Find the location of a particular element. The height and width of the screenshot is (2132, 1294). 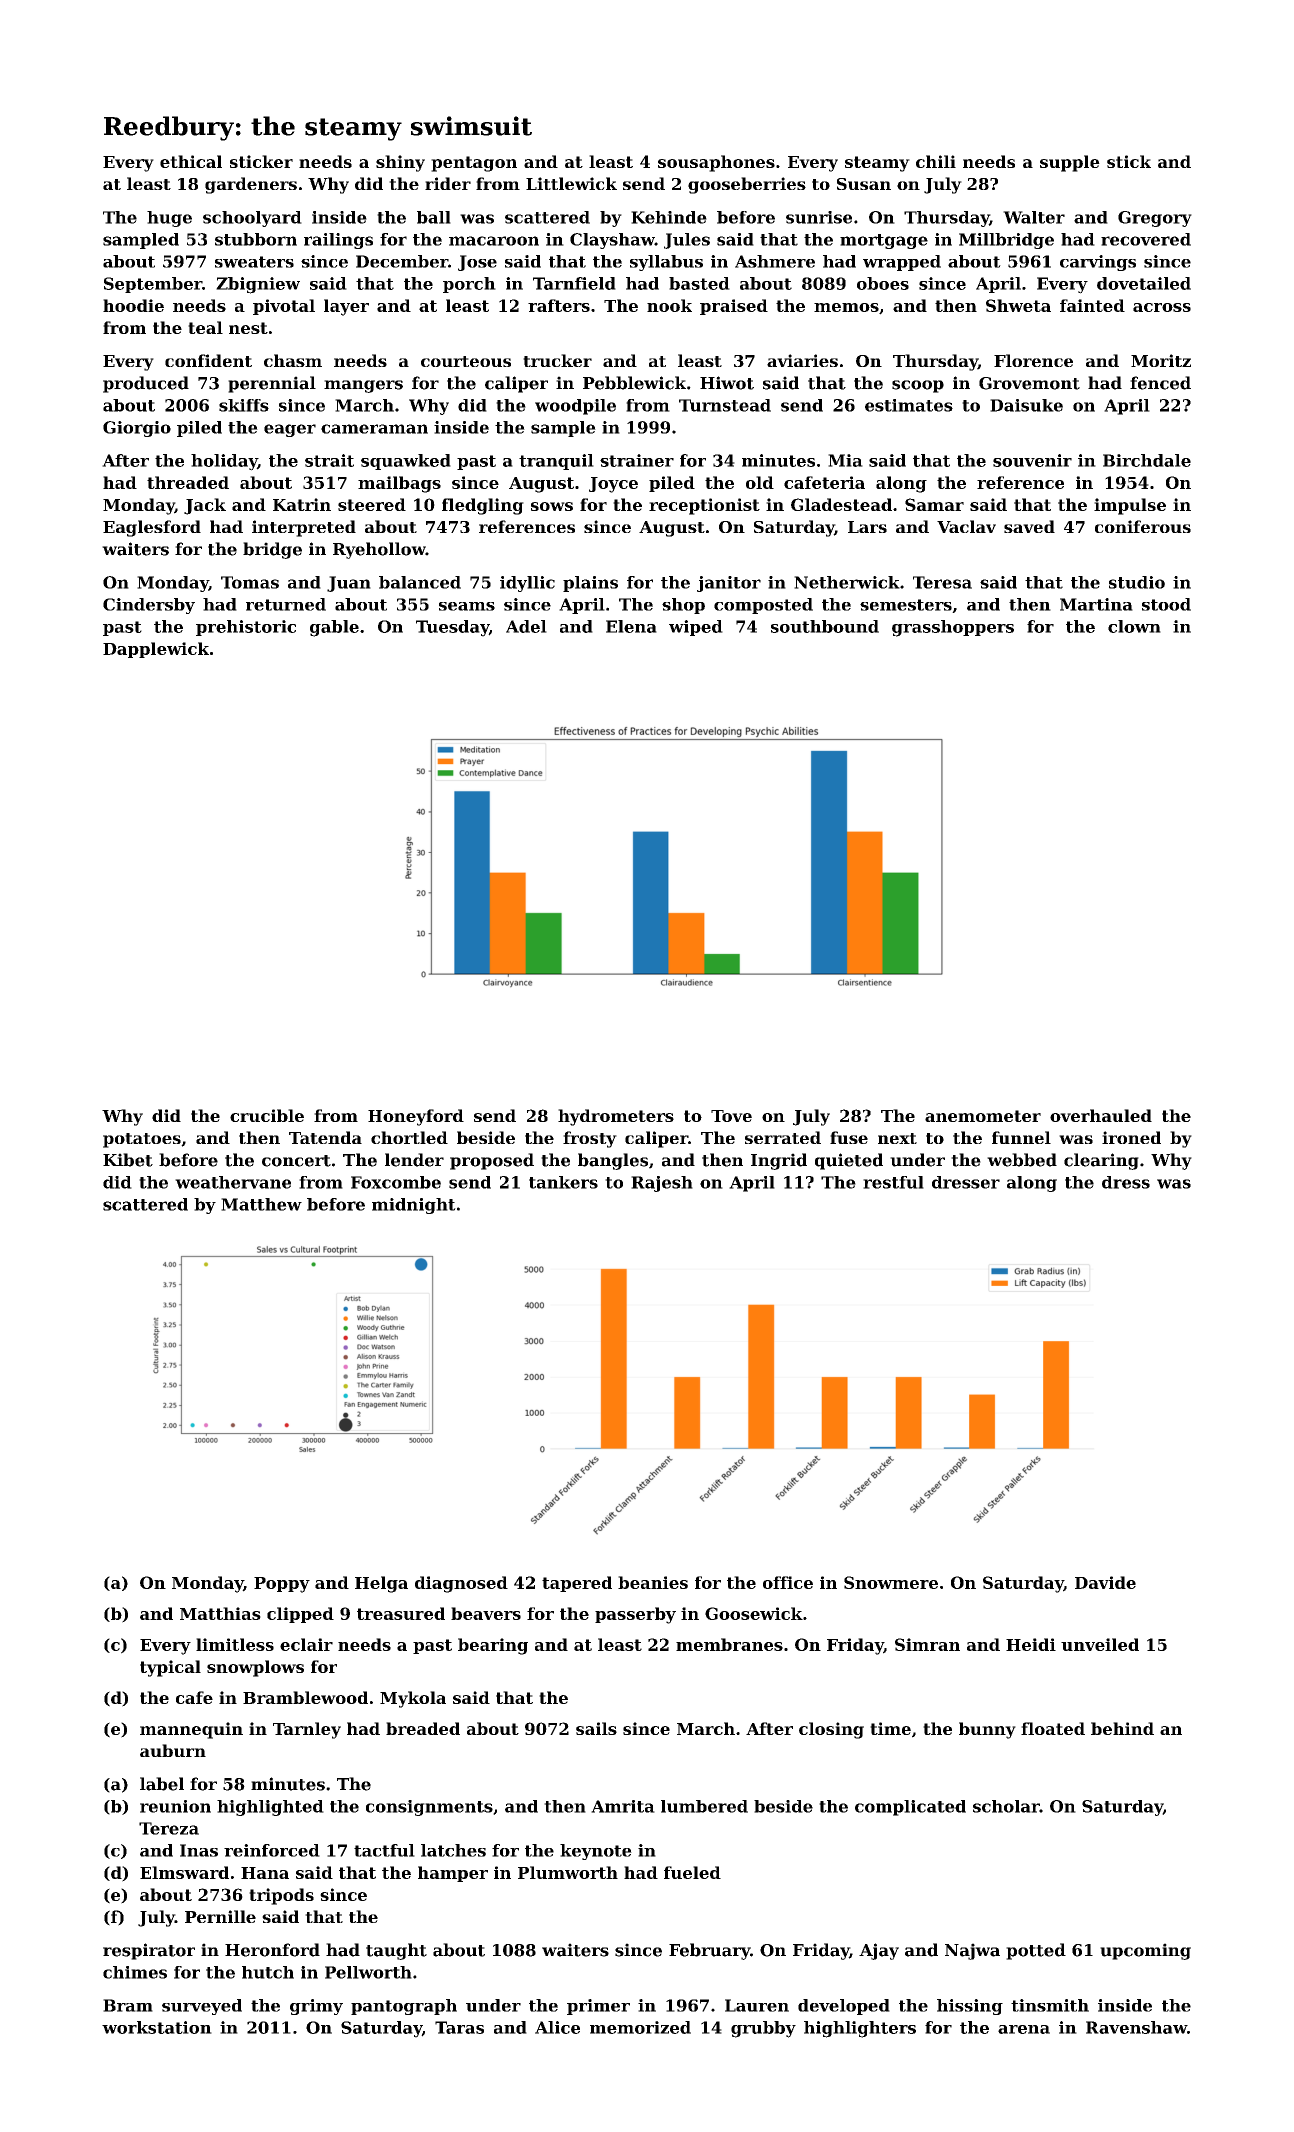

Giorgio is located at coordinates (137, 429).
